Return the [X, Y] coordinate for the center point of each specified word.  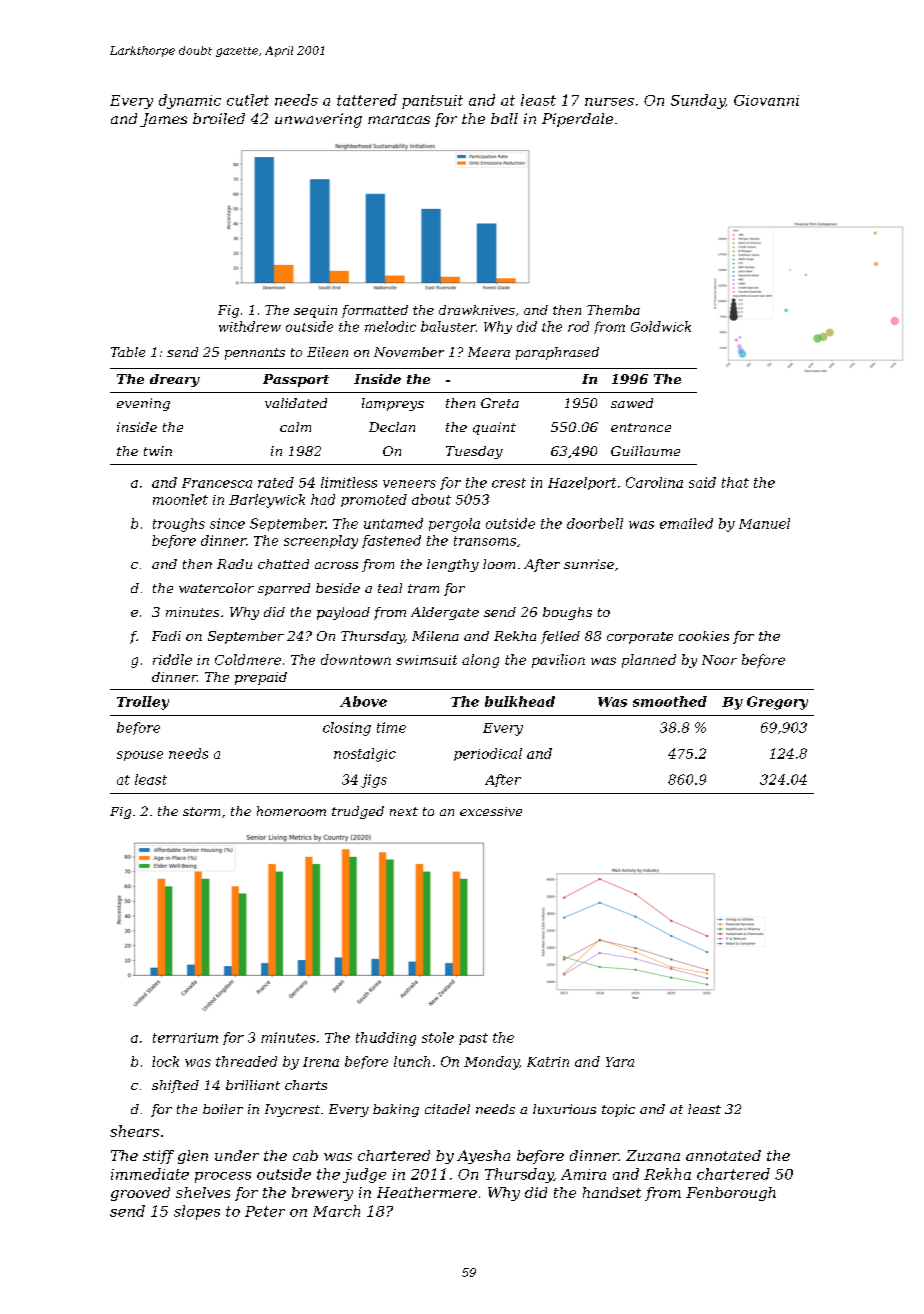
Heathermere [427, 1192]
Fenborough [731, 1194]
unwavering [318, 120]
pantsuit [432, 102]
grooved [140, 1194]
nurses [609, 102]
